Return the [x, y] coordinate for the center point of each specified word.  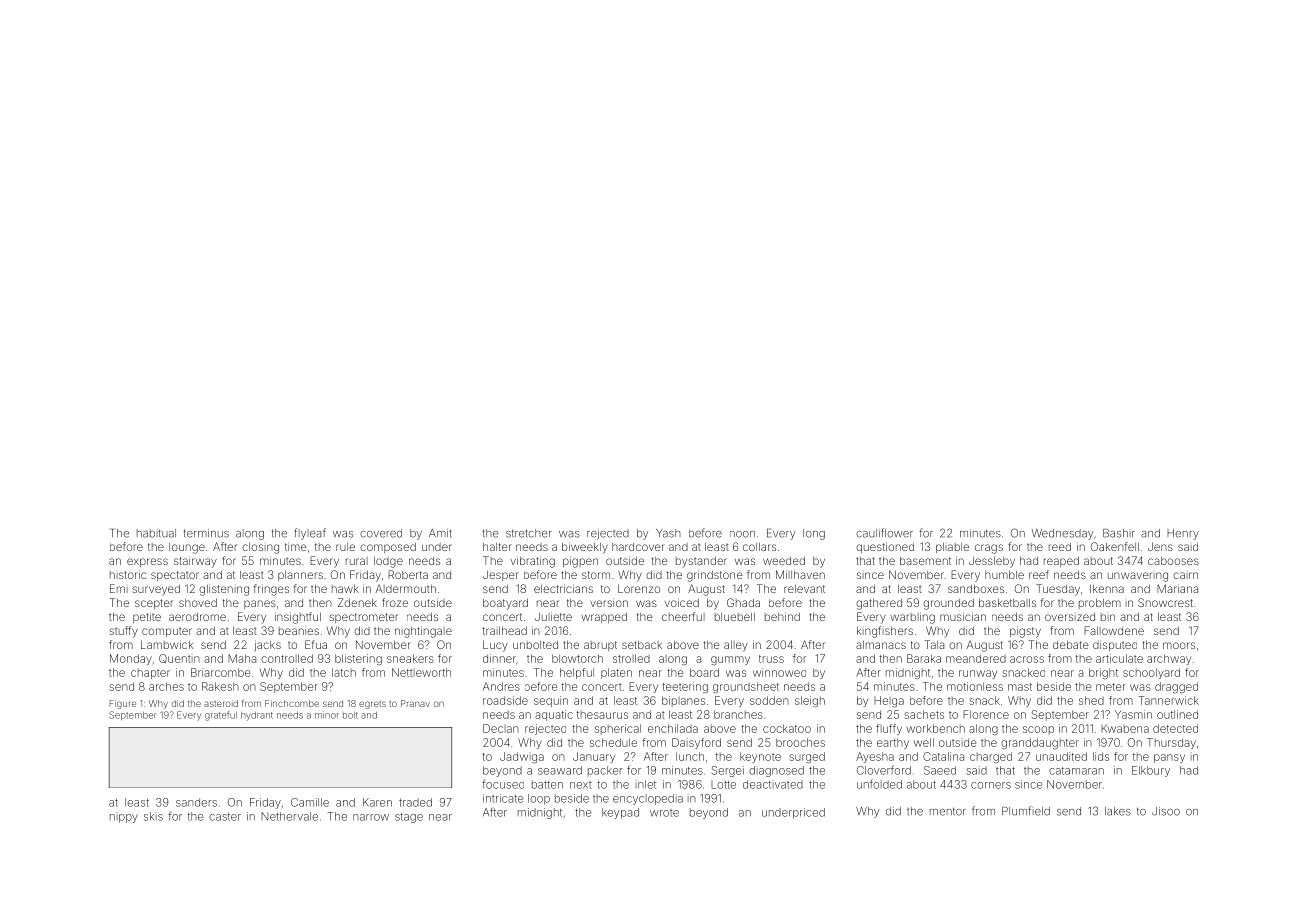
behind [782, 616]
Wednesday [1062, 534]
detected [1175, 728]
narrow [371, 817]
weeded [784, 561]
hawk [345, 589]
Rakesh [220, 686]
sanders [196, 802]
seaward [560, 770]
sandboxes [976, 589]
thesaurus [602, 715]
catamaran [1076, 771]
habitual [156, 533]
